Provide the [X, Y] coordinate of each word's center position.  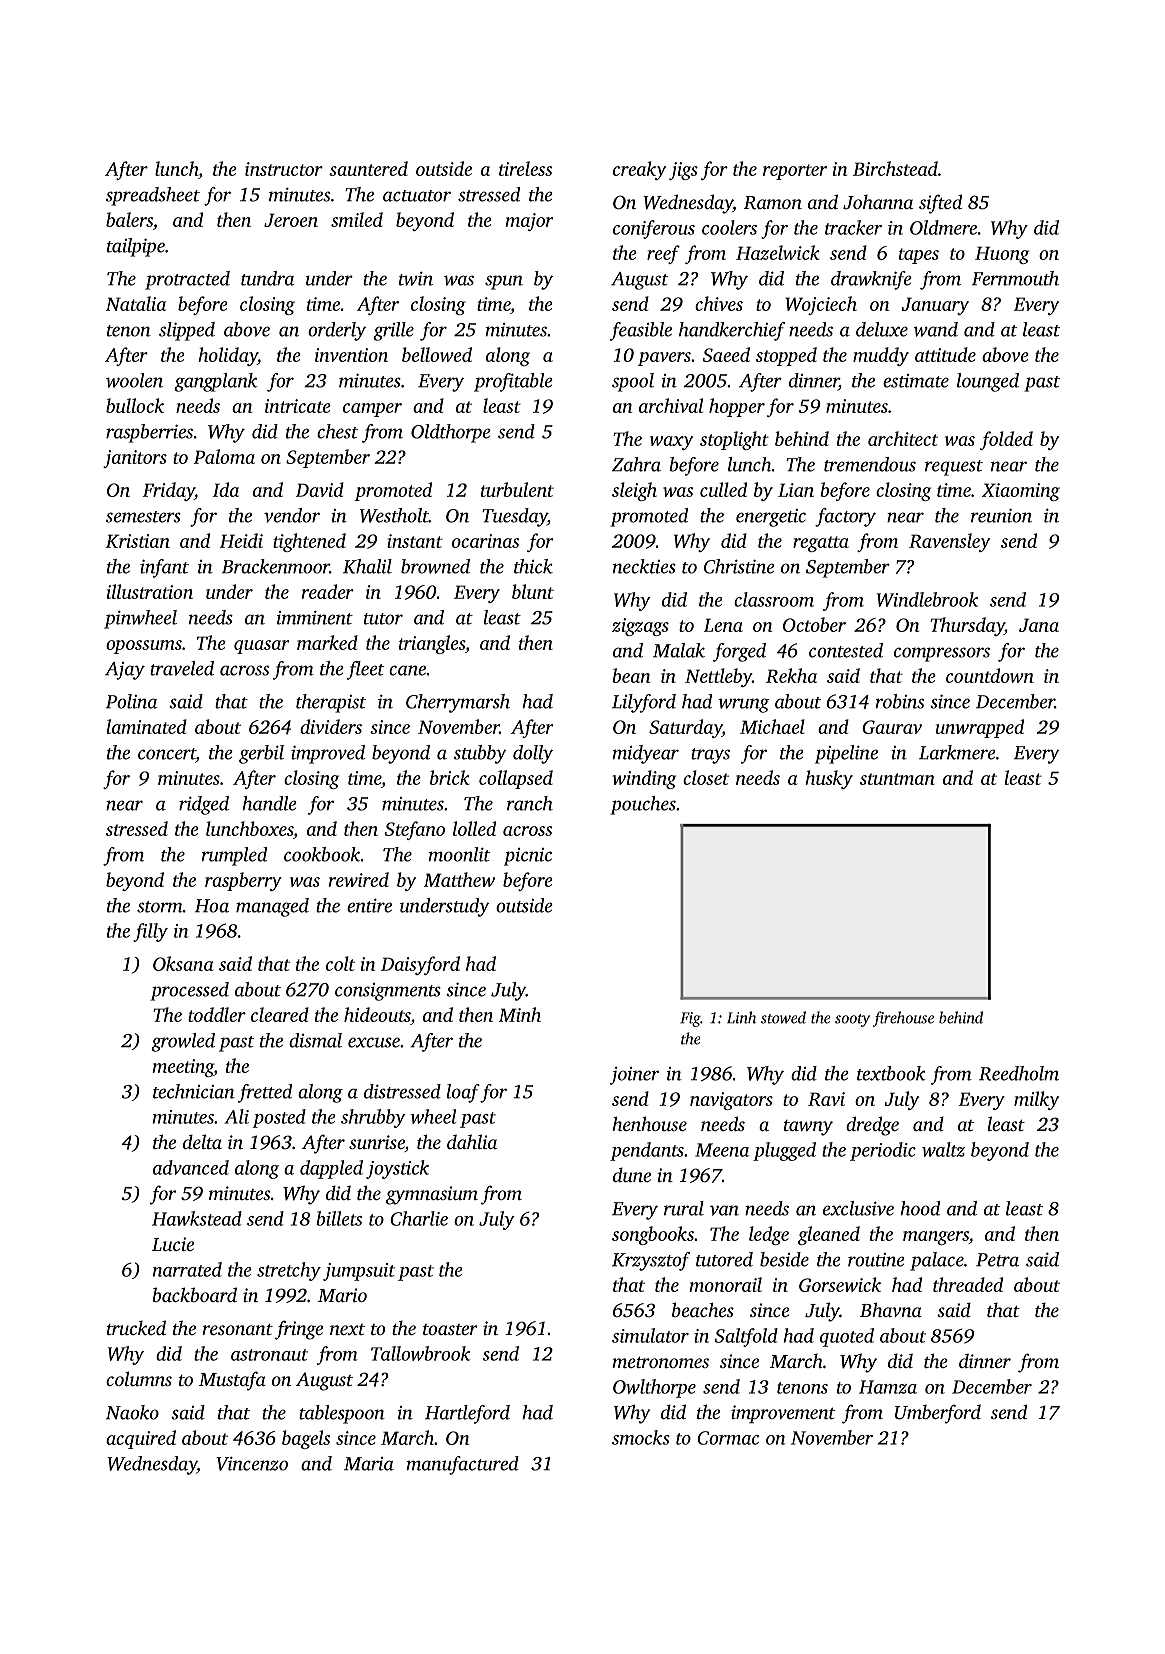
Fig [690, 1019]
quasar [261, 647]
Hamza [888, 1387]
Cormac [728, 1438]
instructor [284, 169]
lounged [988, 382]
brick [450, 777]
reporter [795, 172]
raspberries [149, 433]
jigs [683, 171]
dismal [315, 1040]
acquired [141, 1439]
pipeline [846, 754]
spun [504, 282]
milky [1036, 1100]
